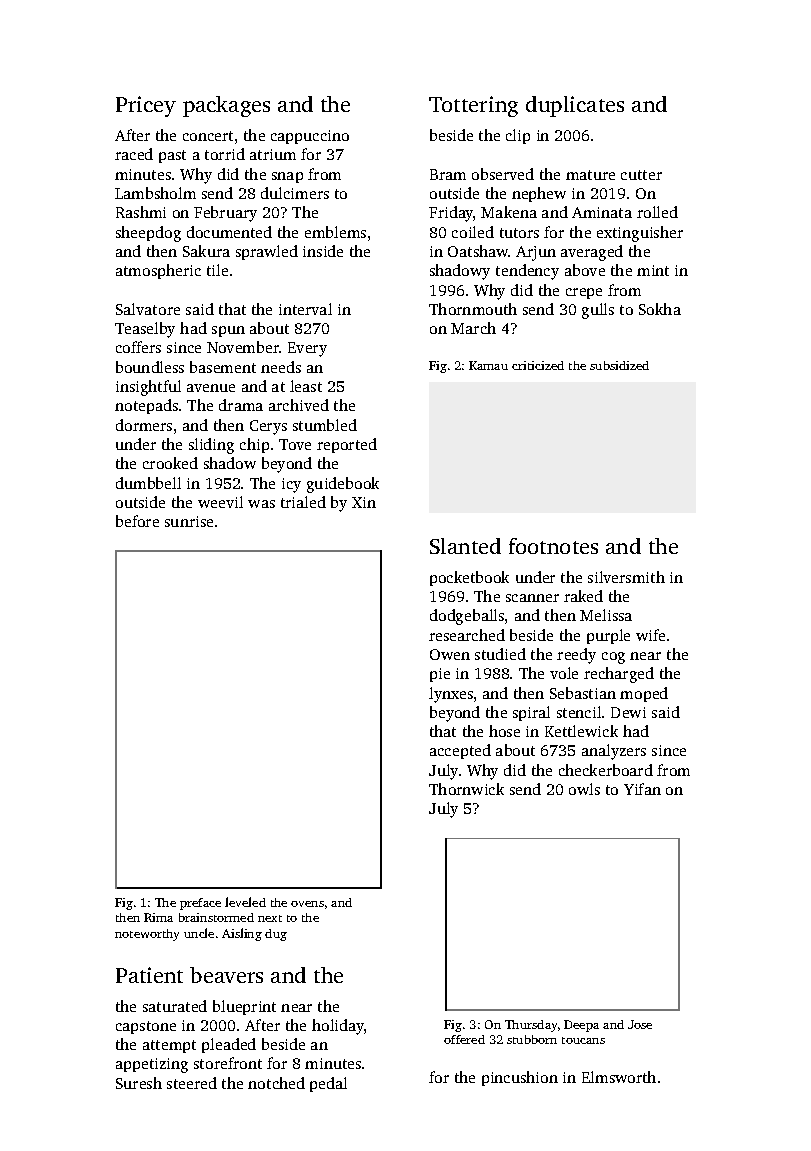 The height and width of the page is (1151, 811). Describe the element at coordinates (169, 1046) in the page. I see `attempt` at that location.
